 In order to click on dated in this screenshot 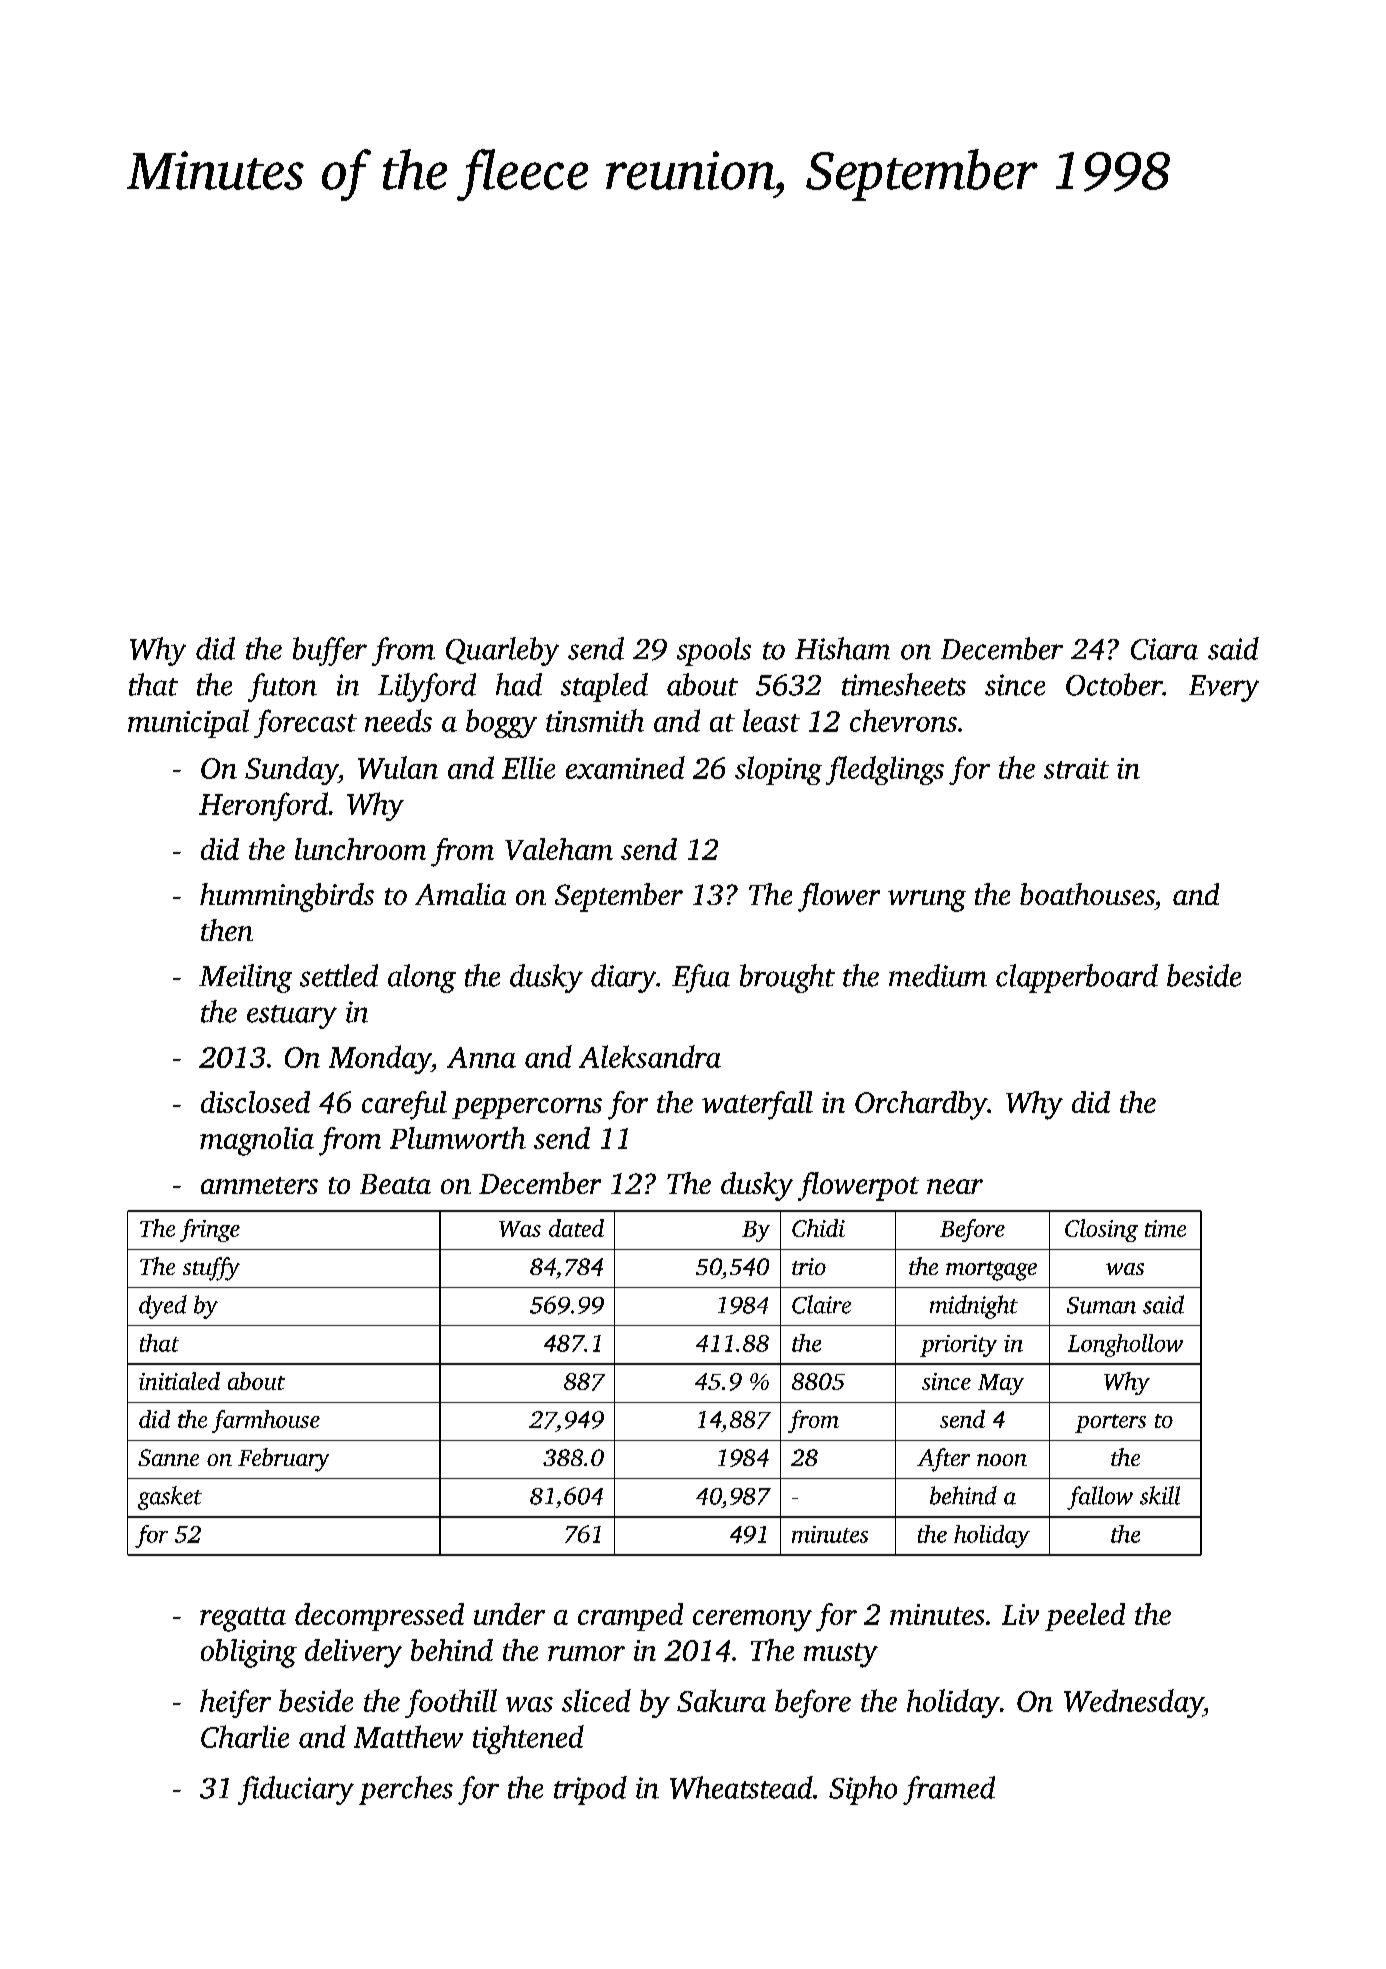, I will do `click(576, 1228)`.
